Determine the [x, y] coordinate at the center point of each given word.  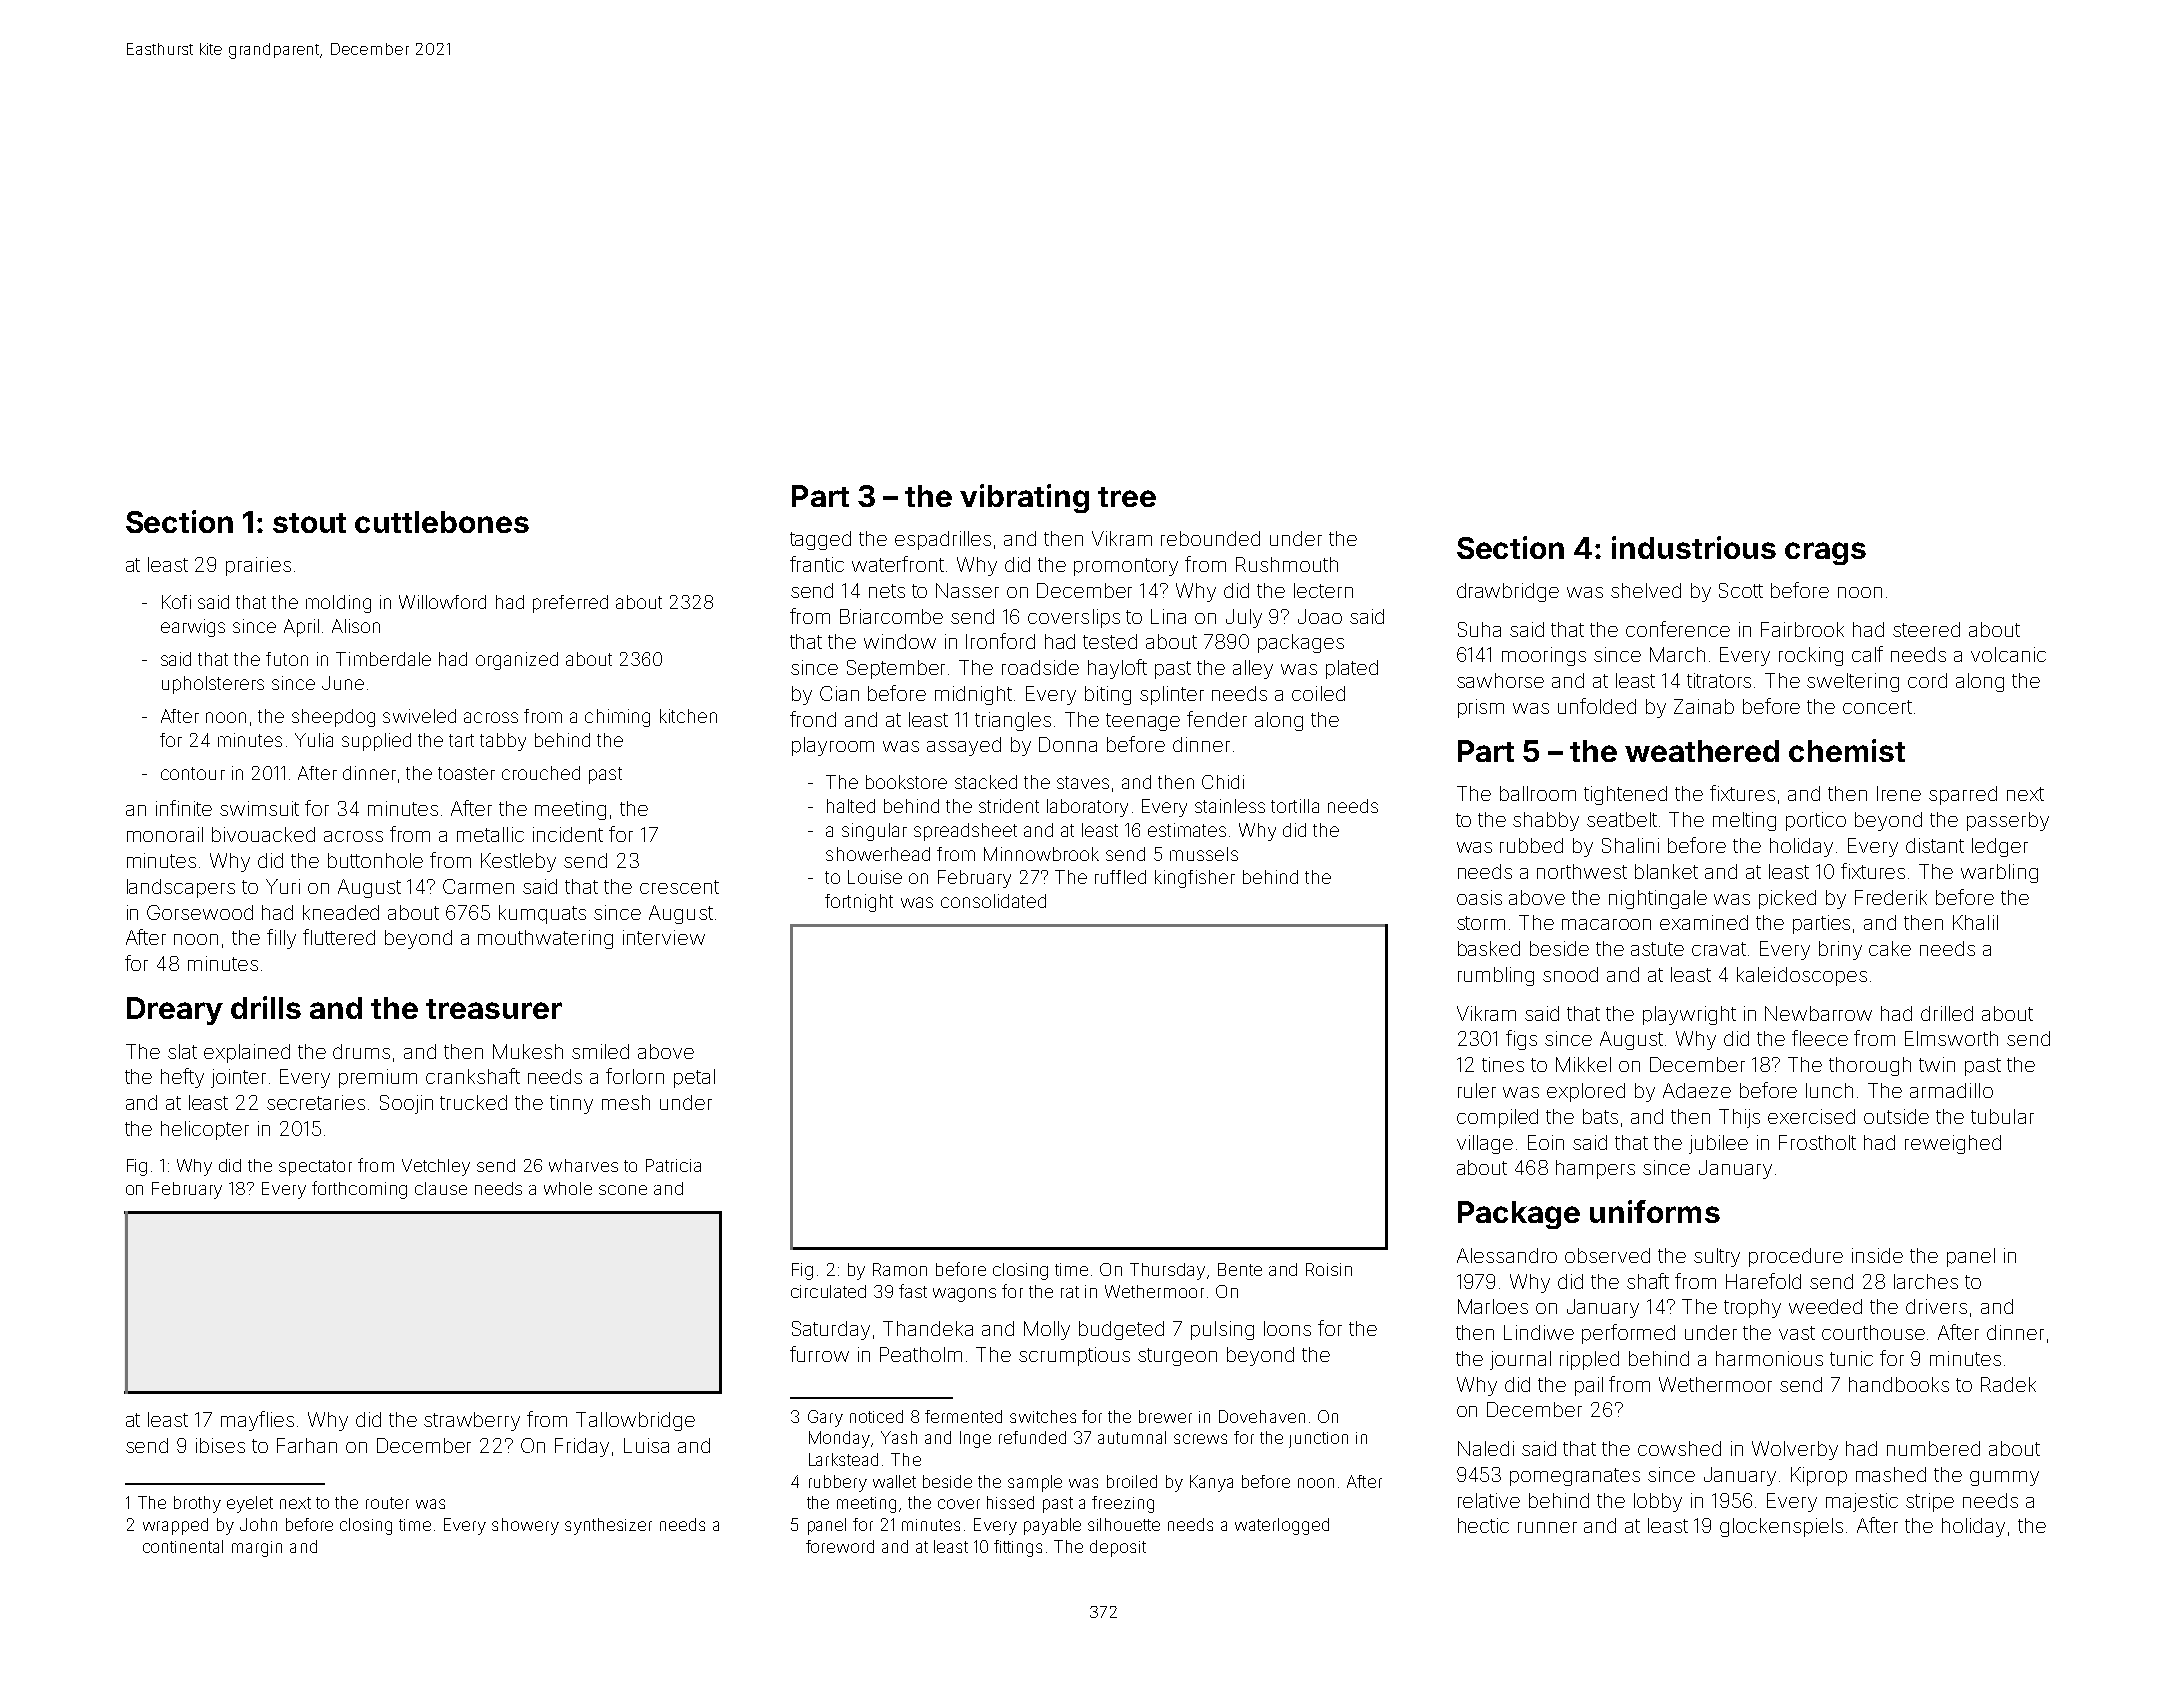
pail [1589, 1386]
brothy [197, 1504]
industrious [1694, 547]
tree [1127, 497]
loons [1287, 1328]
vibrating [1024, 498]
